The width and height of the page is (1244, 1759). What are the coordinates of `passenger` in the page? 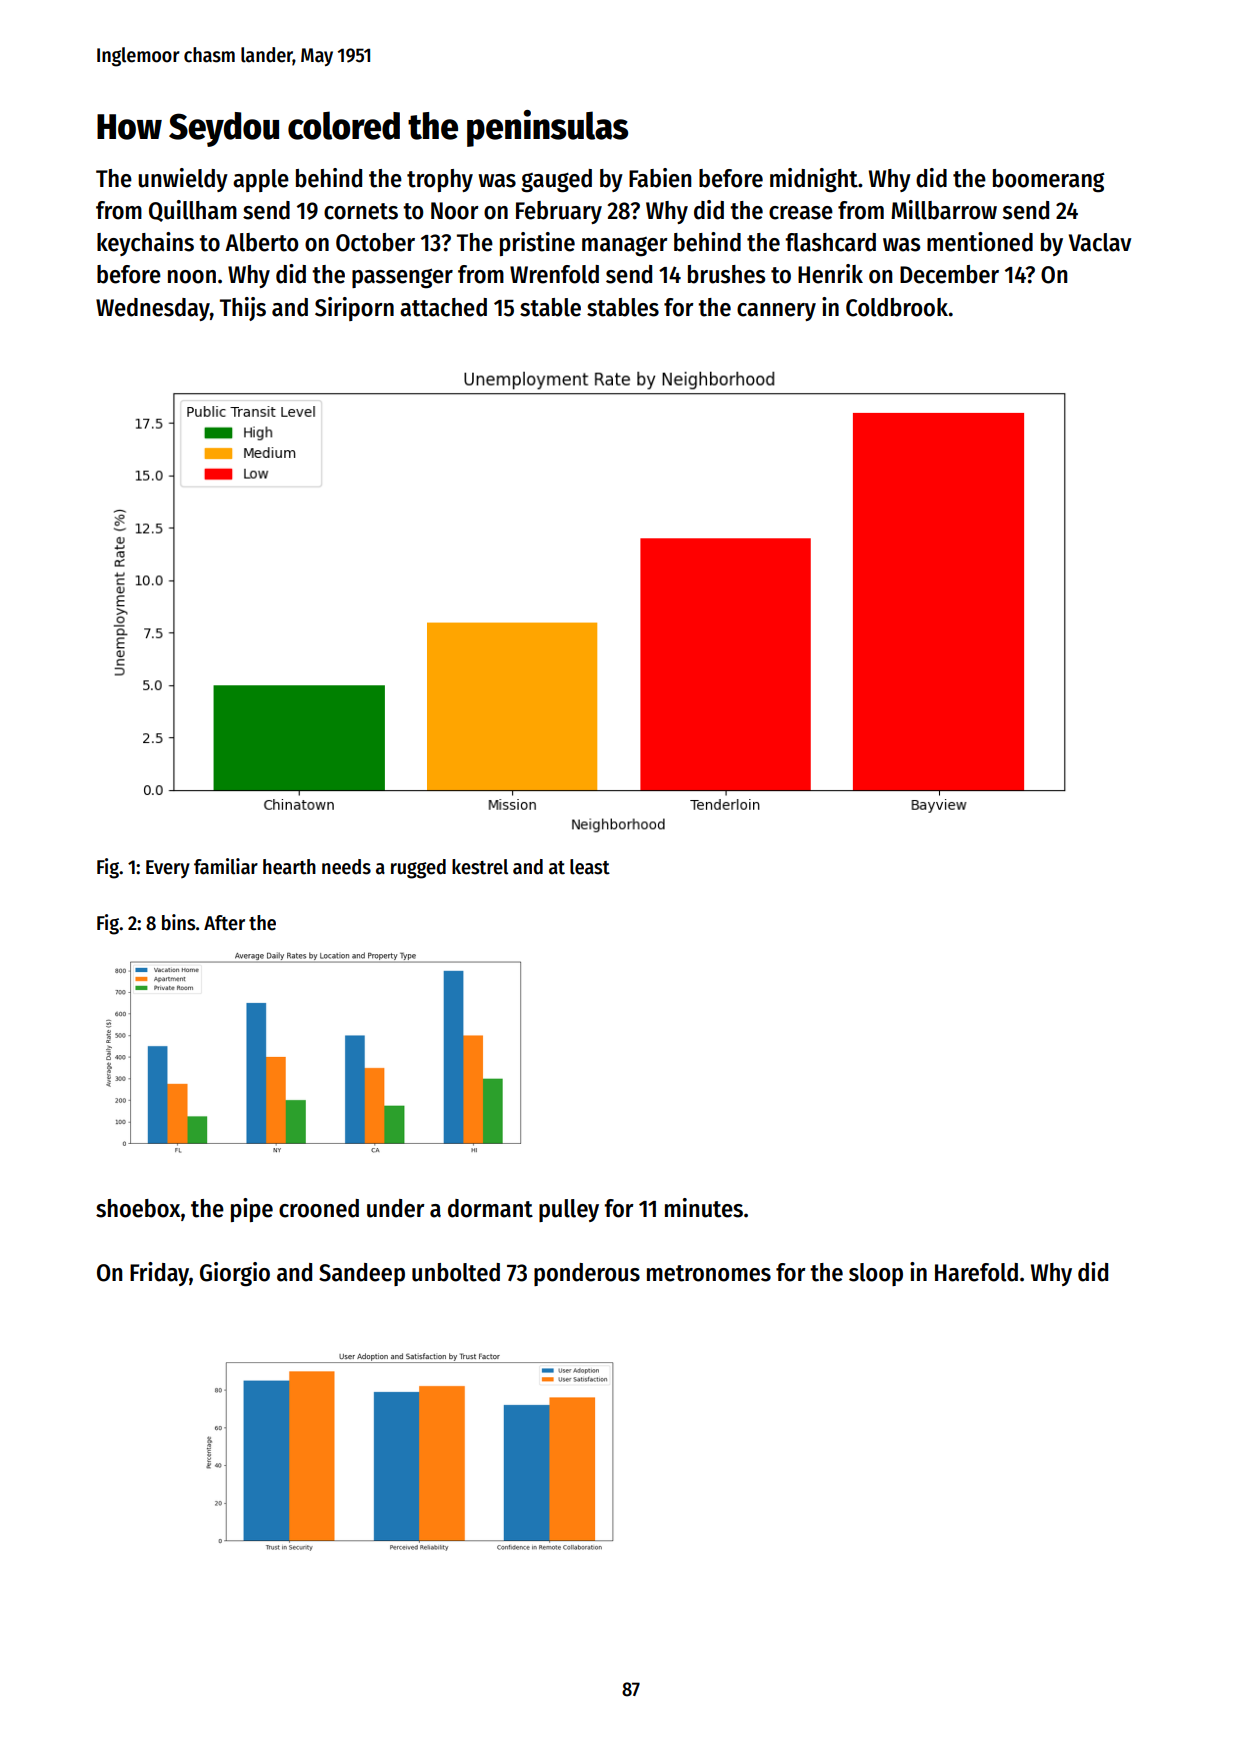 It's located at (402, 278).
